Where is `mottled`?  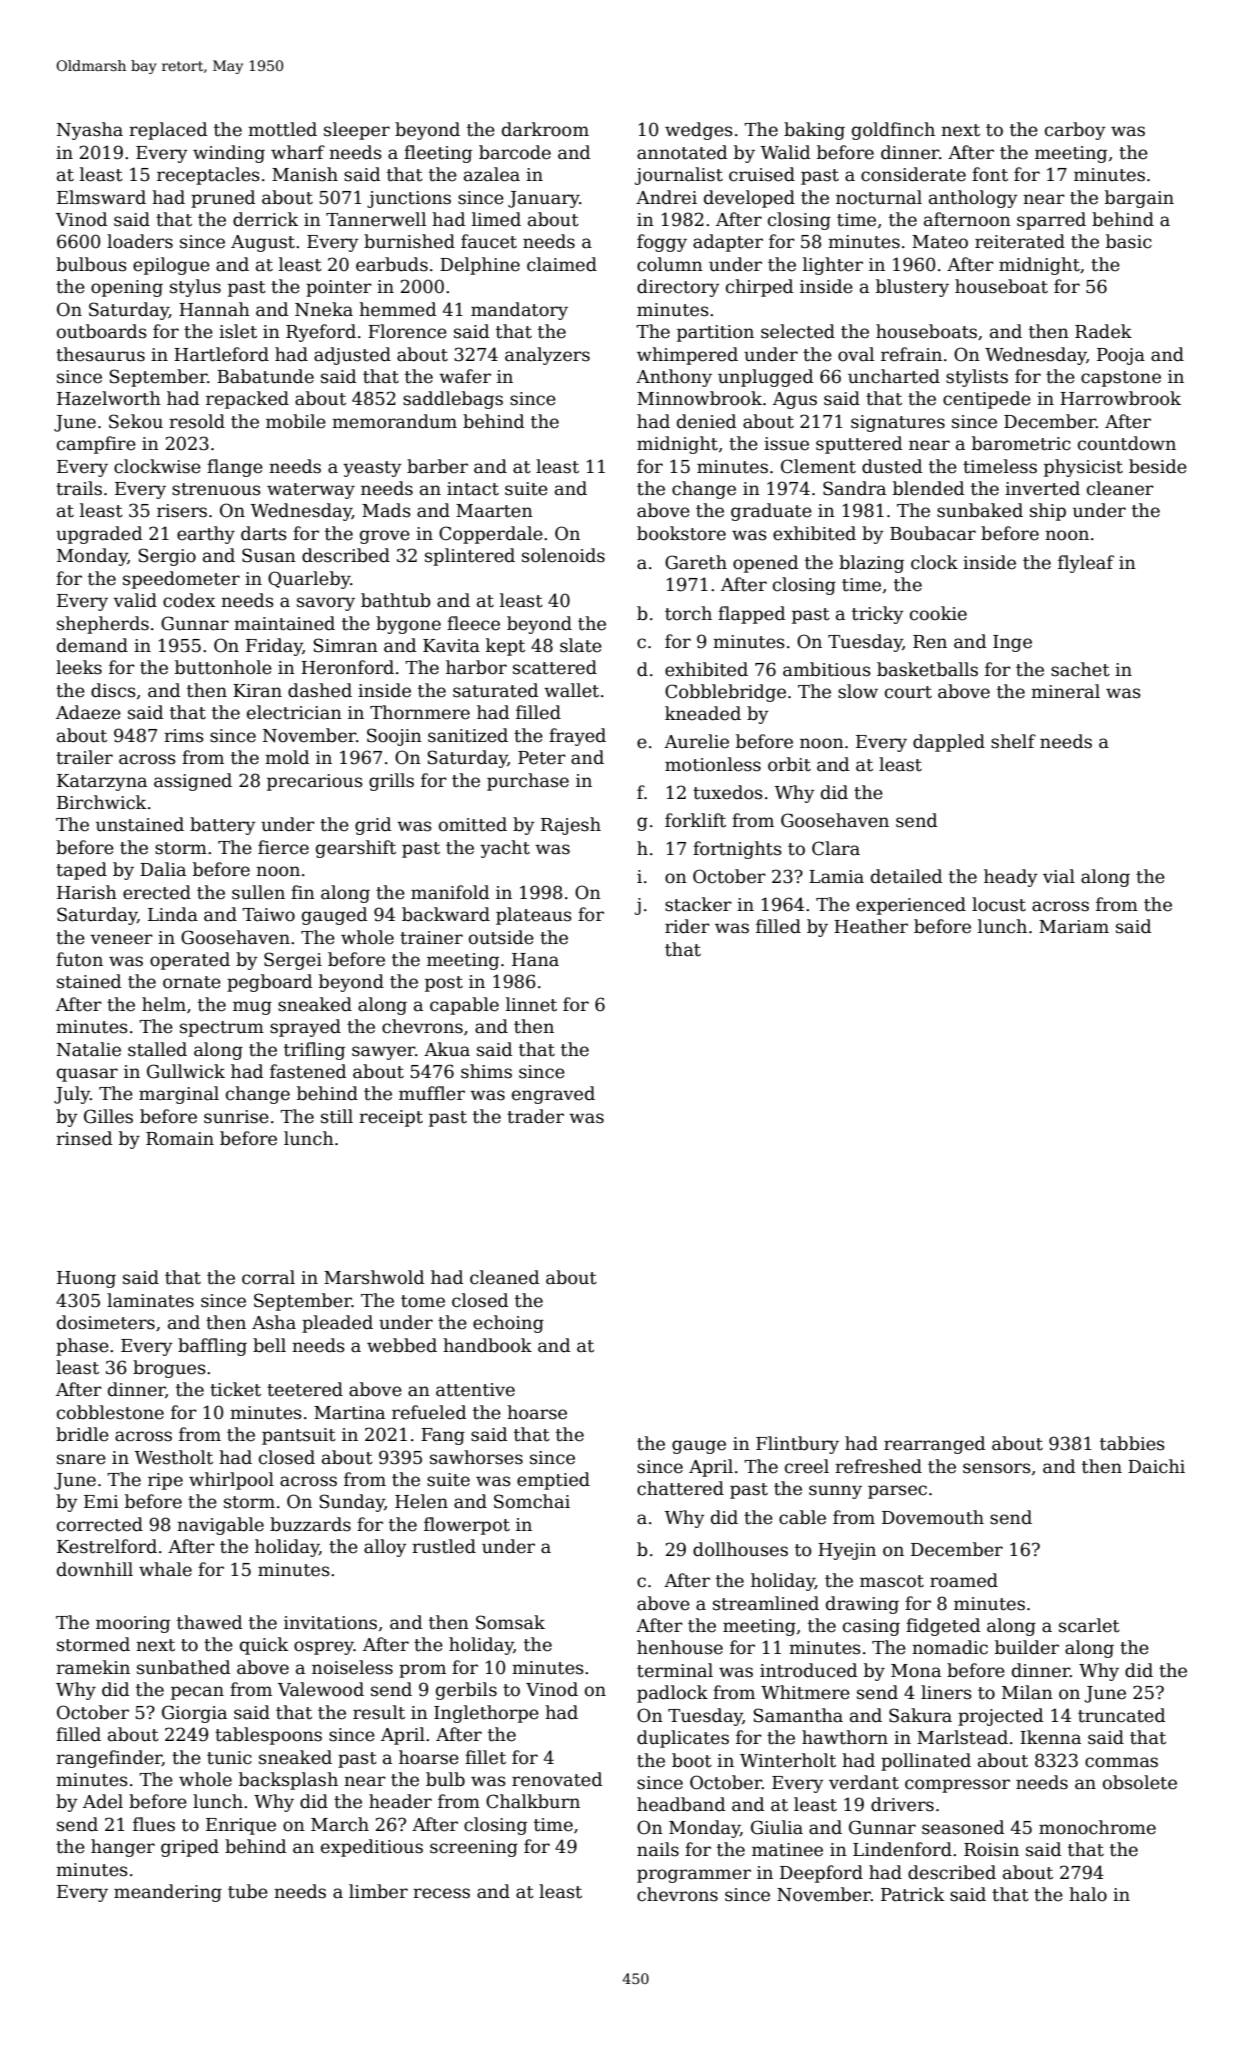 mottled is located at coordinates (282, 129).
